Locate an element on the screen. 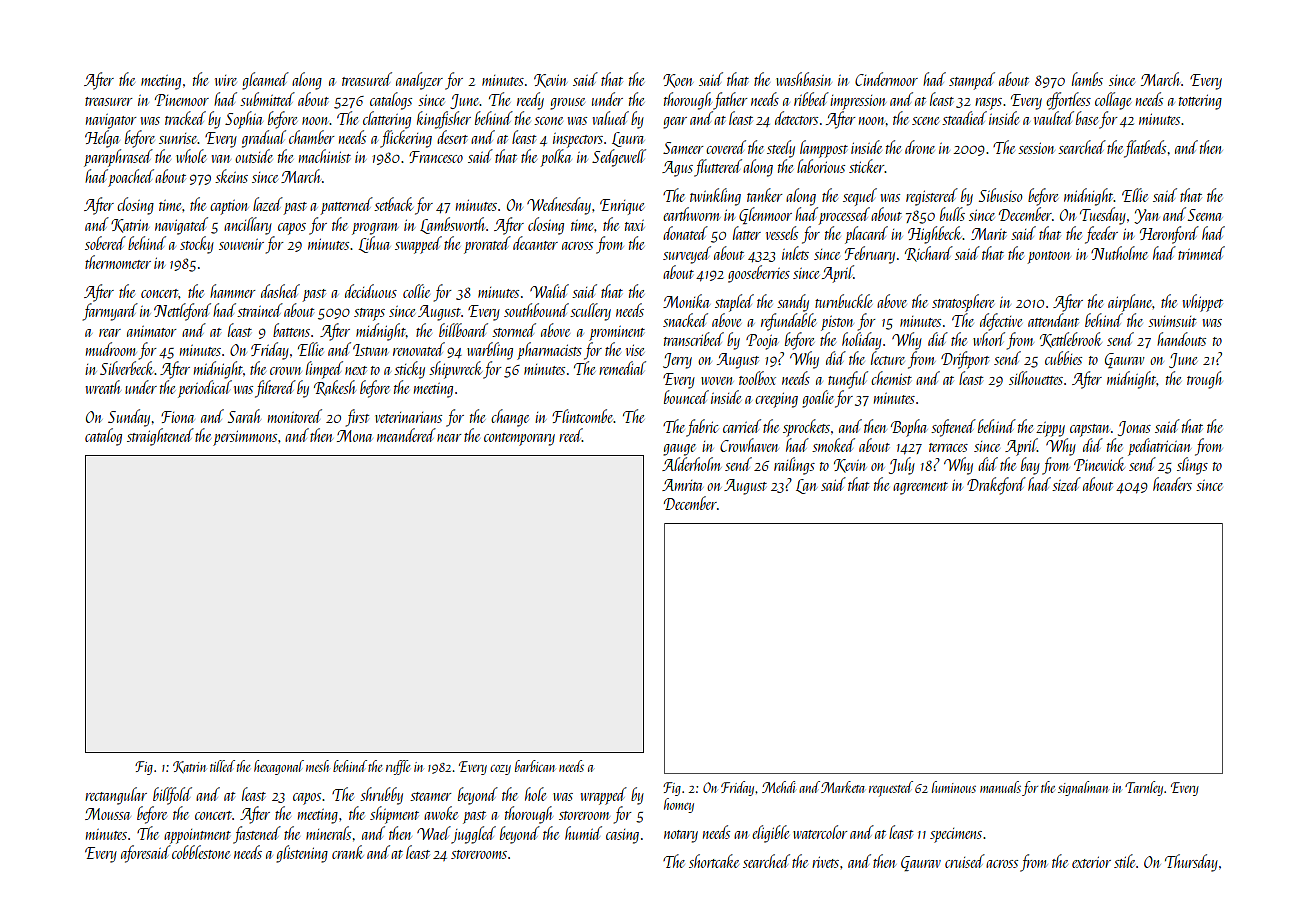 This screenshot has width=1308, height=924. gleamed is located at coordinates (265, 81).
